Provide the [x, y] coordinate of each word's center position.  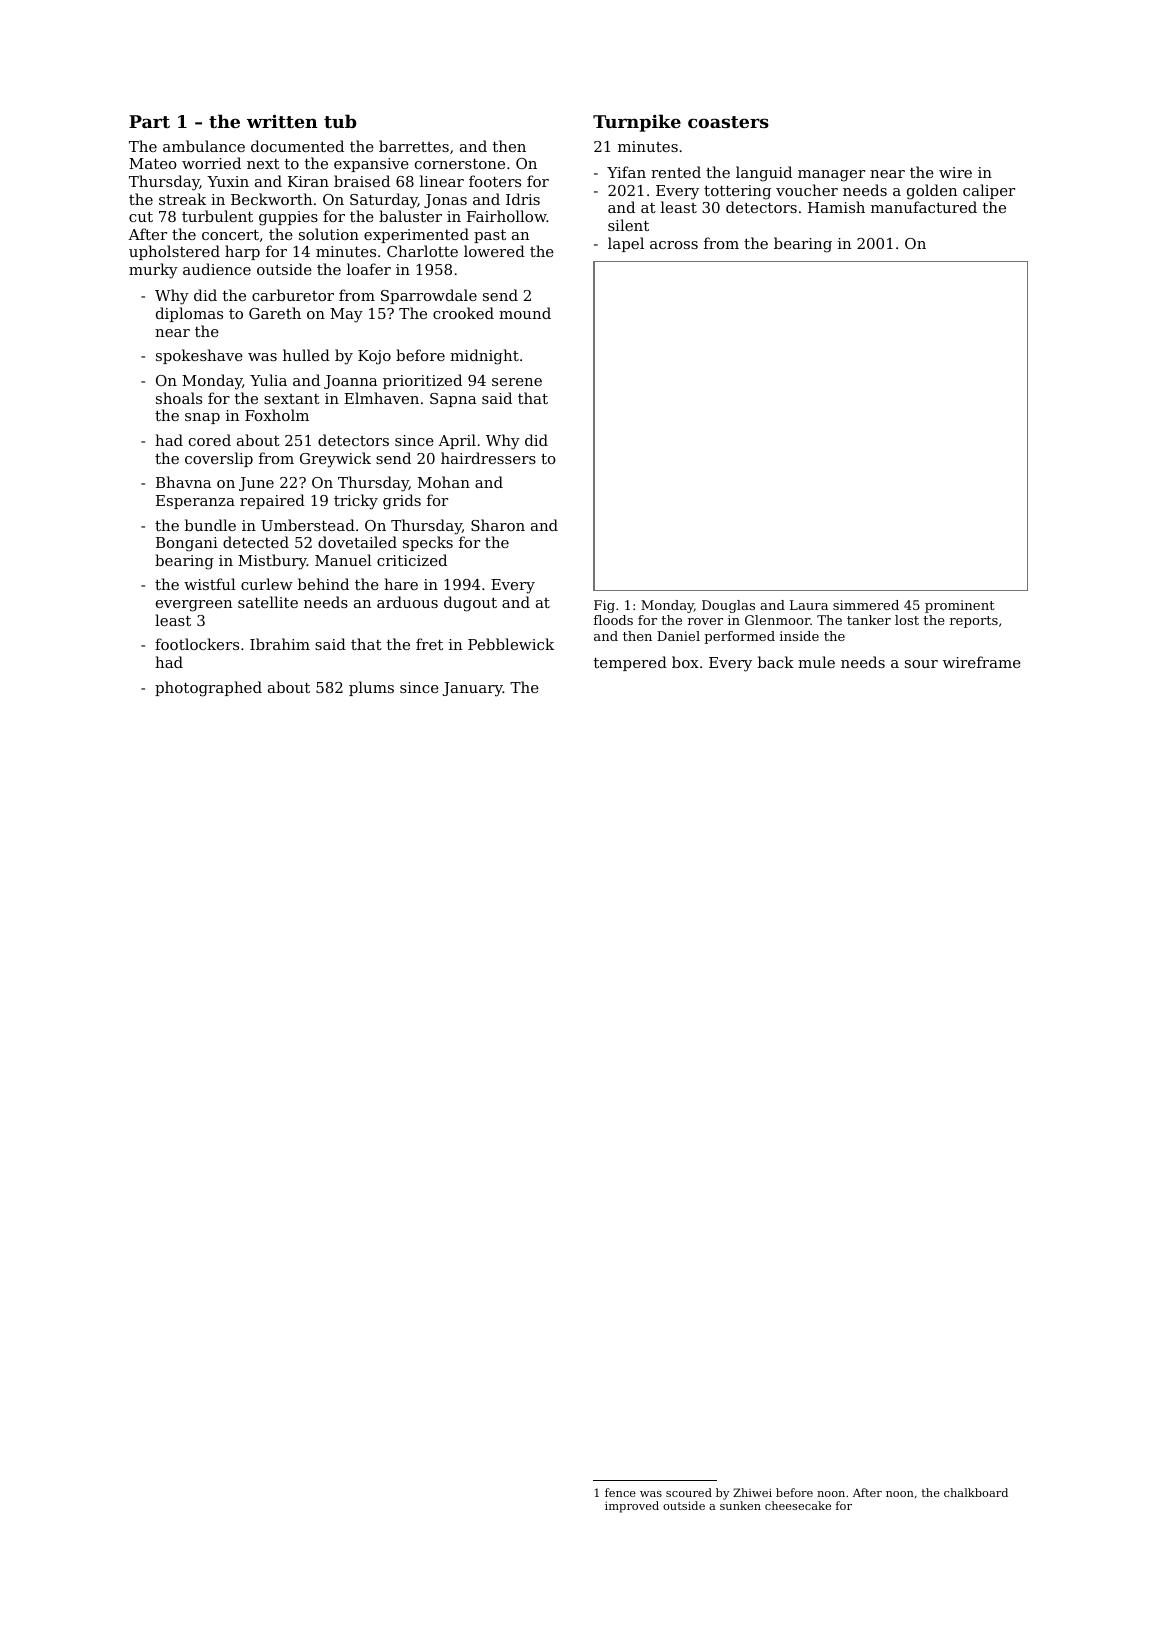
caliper [989, 191]
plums [371, 688]
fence [620, 1492]
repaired [272, 501]
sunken [740, 1505]
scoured [689, 1492]
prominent [960, 606]
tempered [630, 663]
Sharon [498, 525]
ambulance [204, 146]
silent [628, 225]
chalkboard [976, 1492]
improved [632, 1507]
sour [921, 664]
